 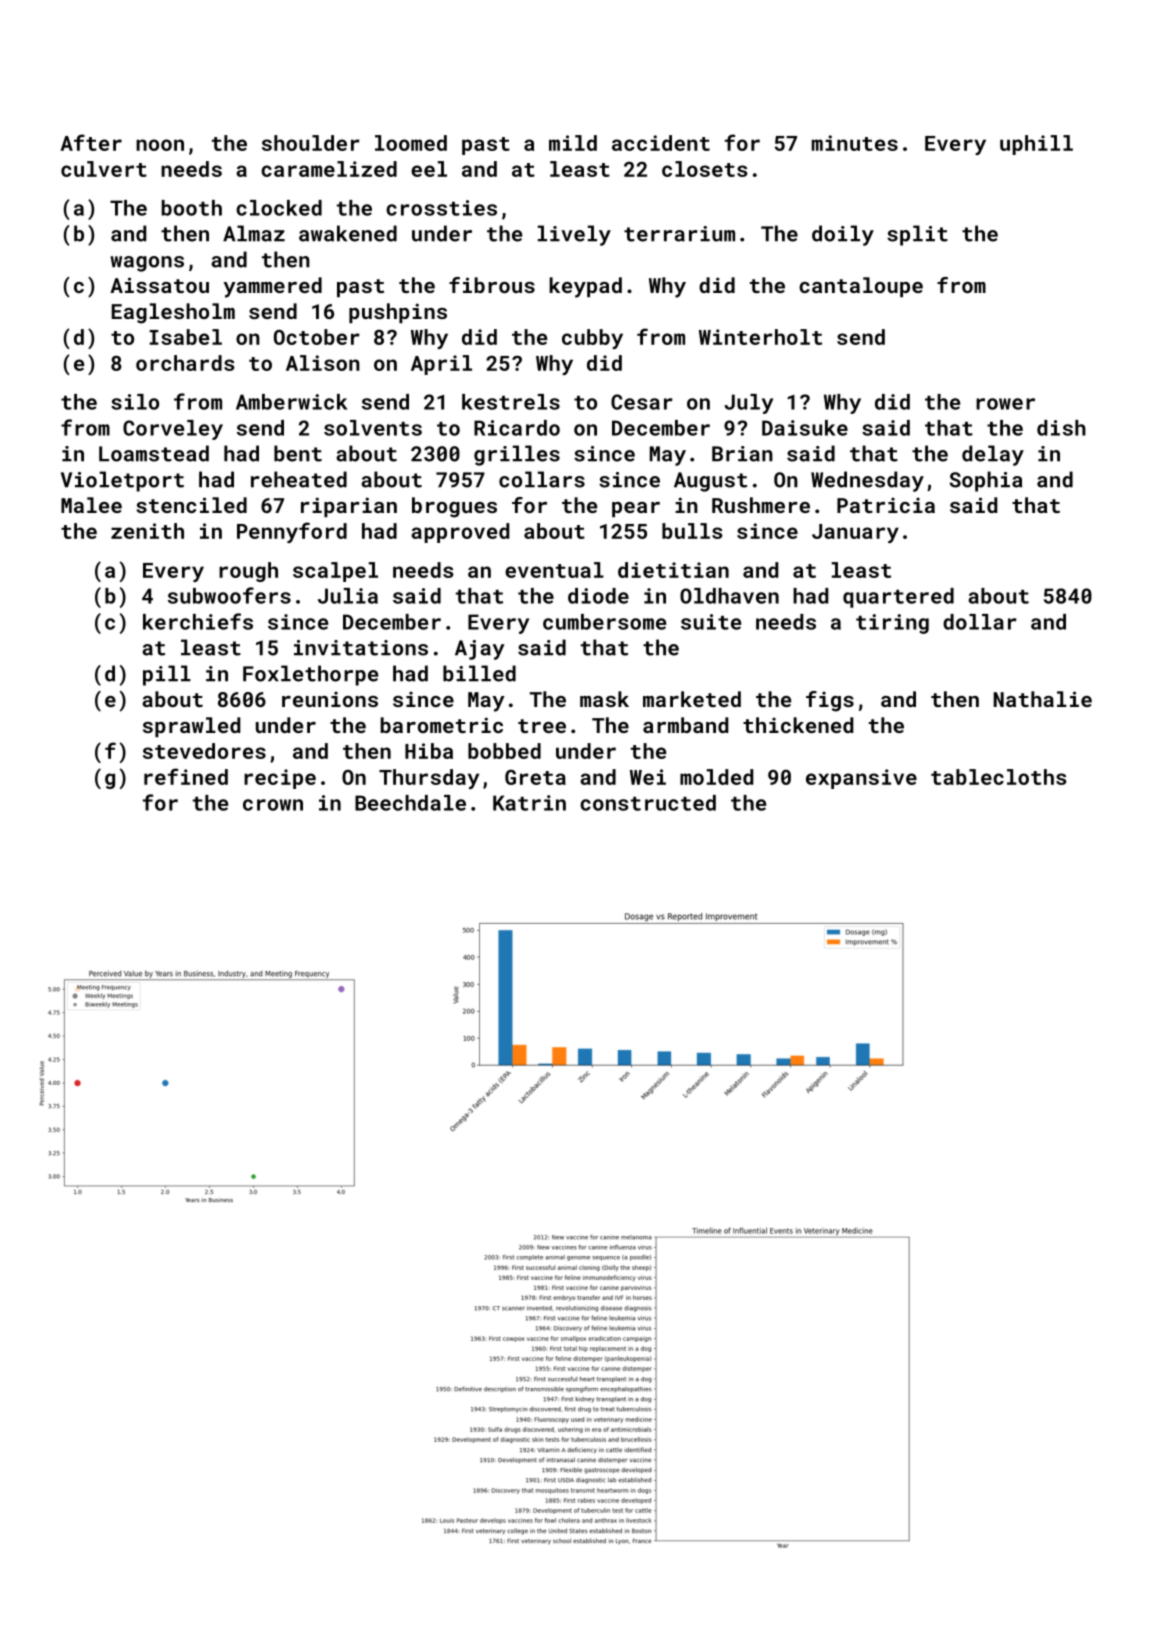 I want to click on molded, so click(x=716, y=777).
